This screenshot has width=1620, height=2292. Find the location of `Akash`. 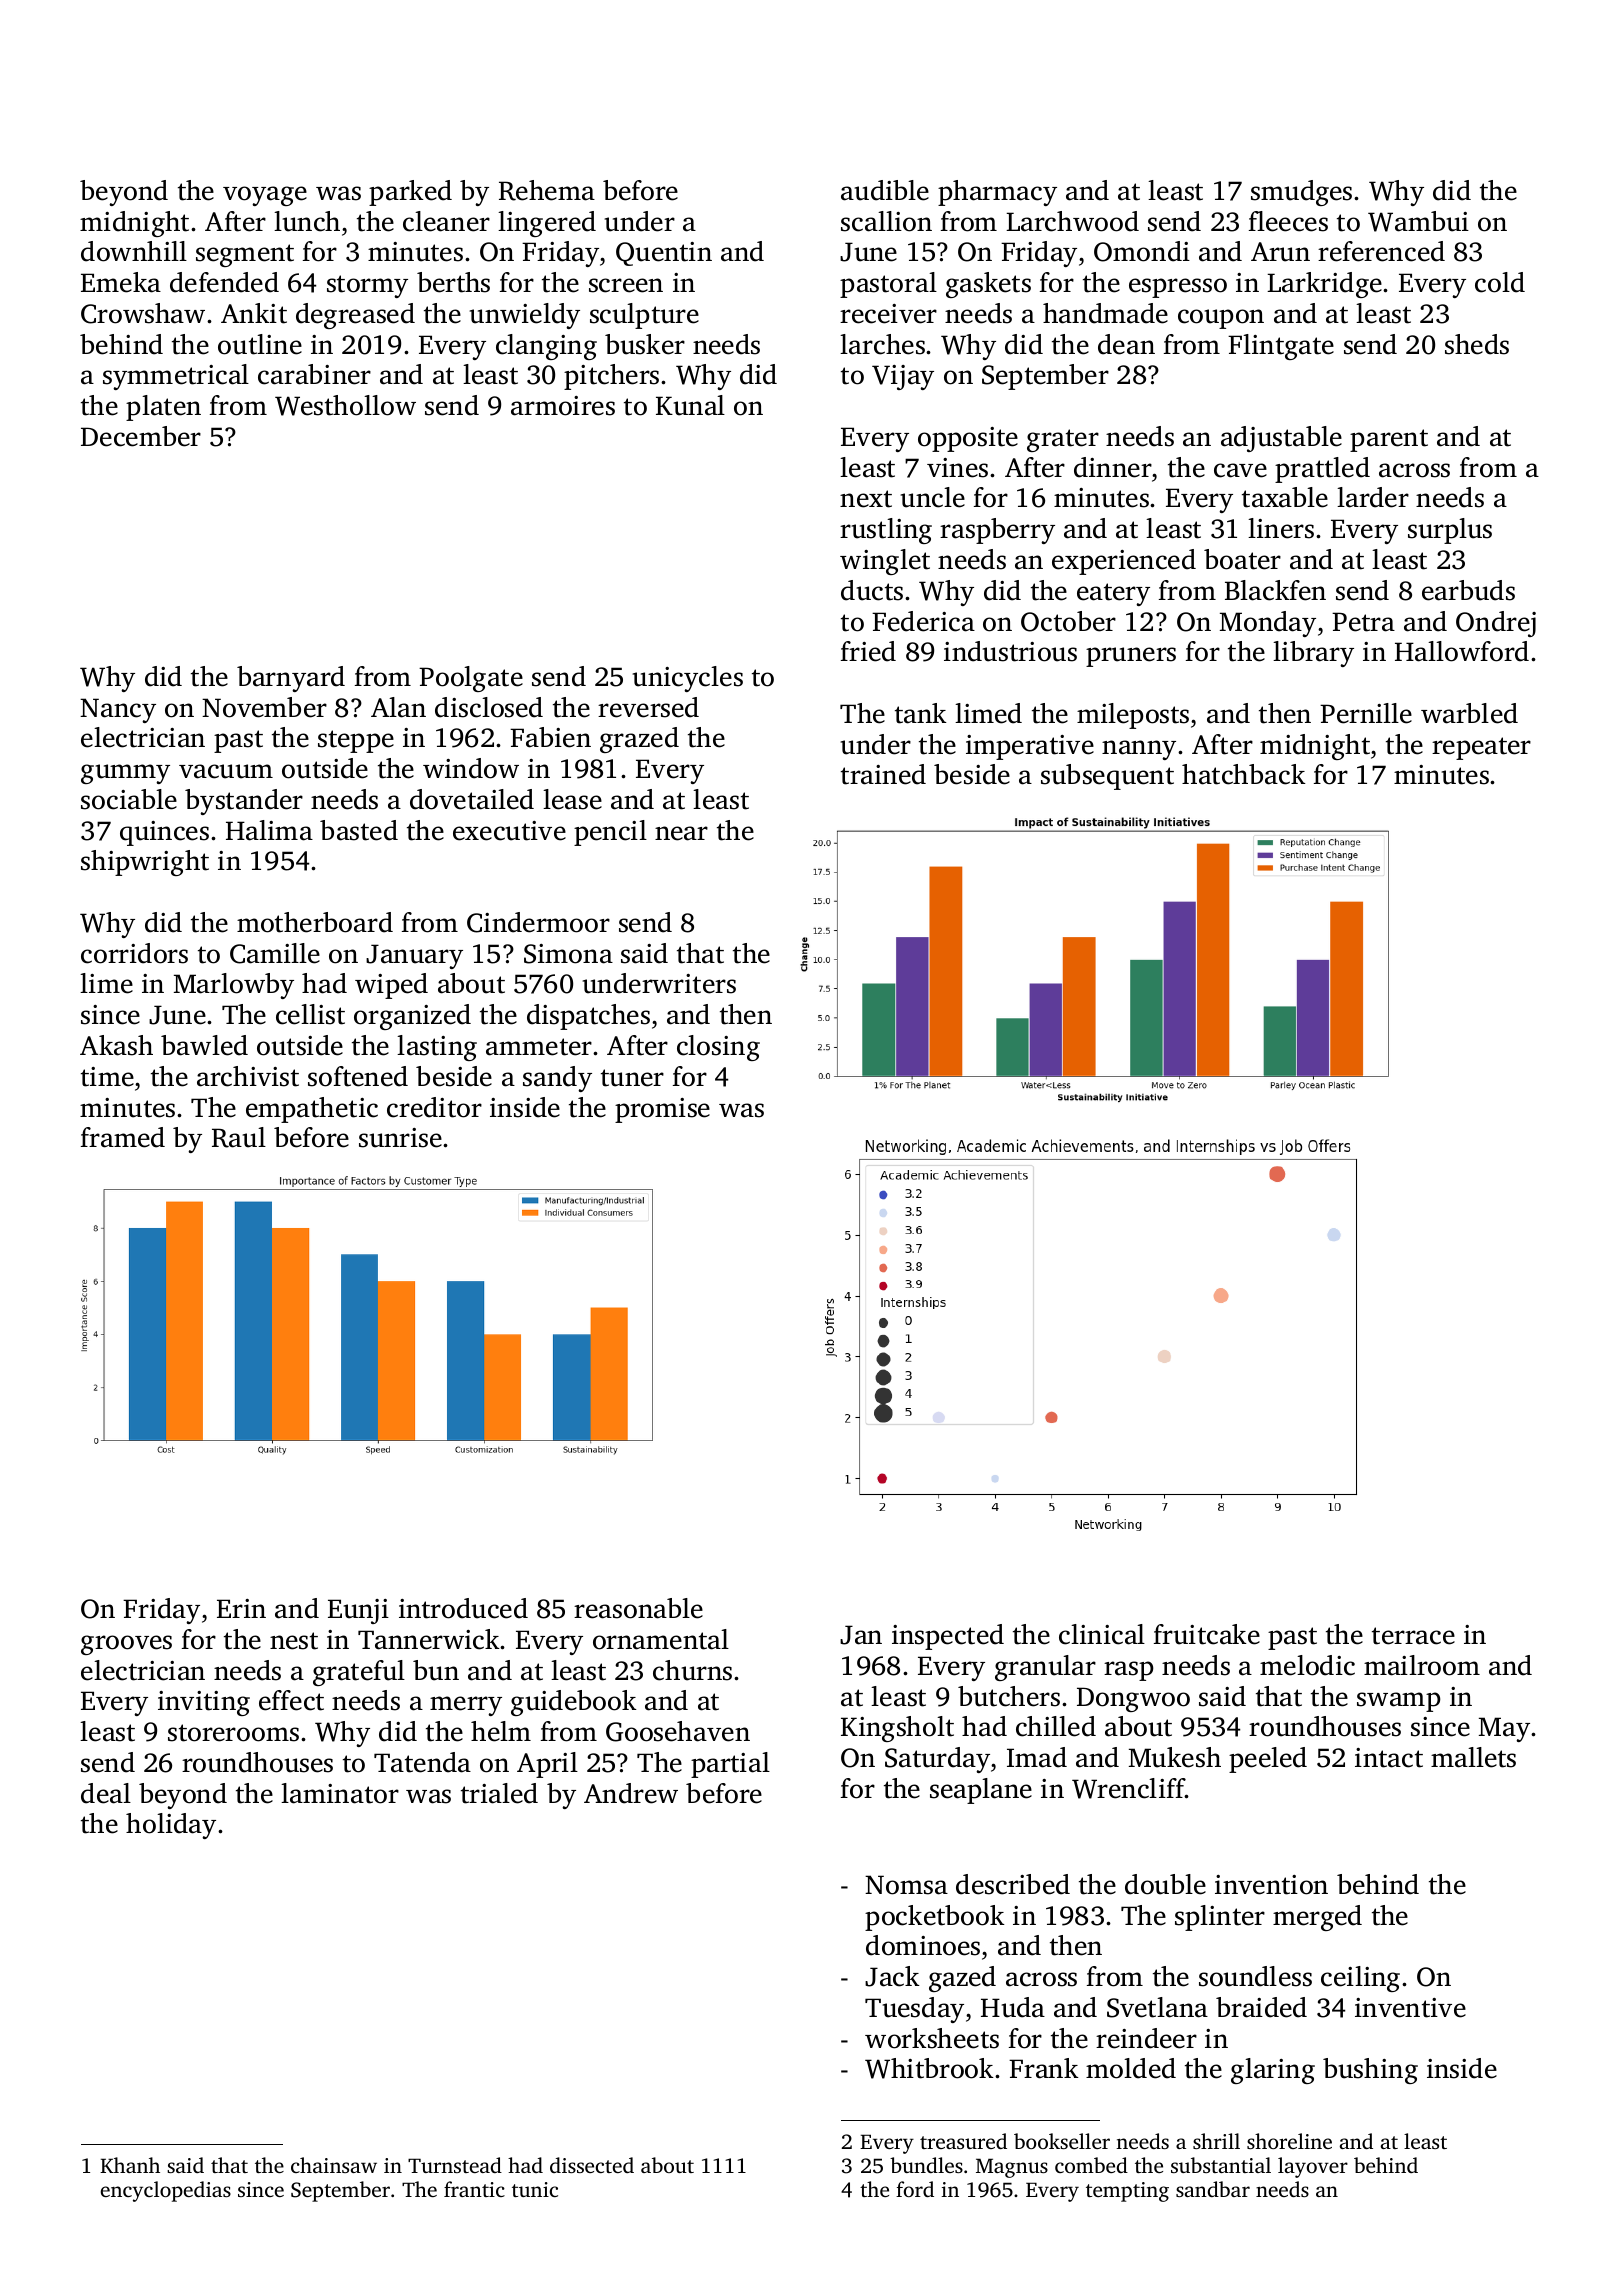

Akash is located at coordinates (116, 1045).
